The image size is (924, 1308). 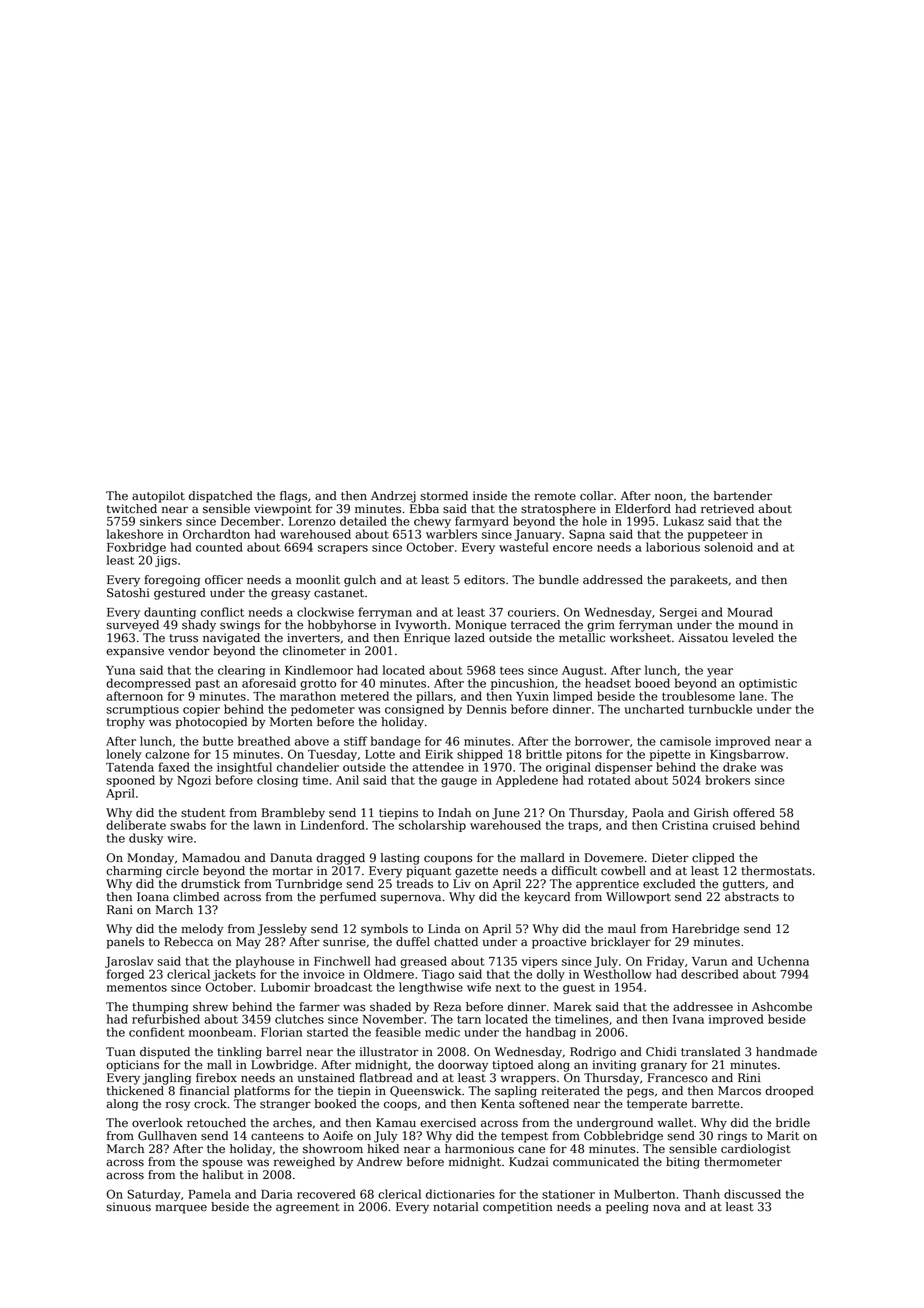 I want to click on scholarship, so click(x=432, y=826).
